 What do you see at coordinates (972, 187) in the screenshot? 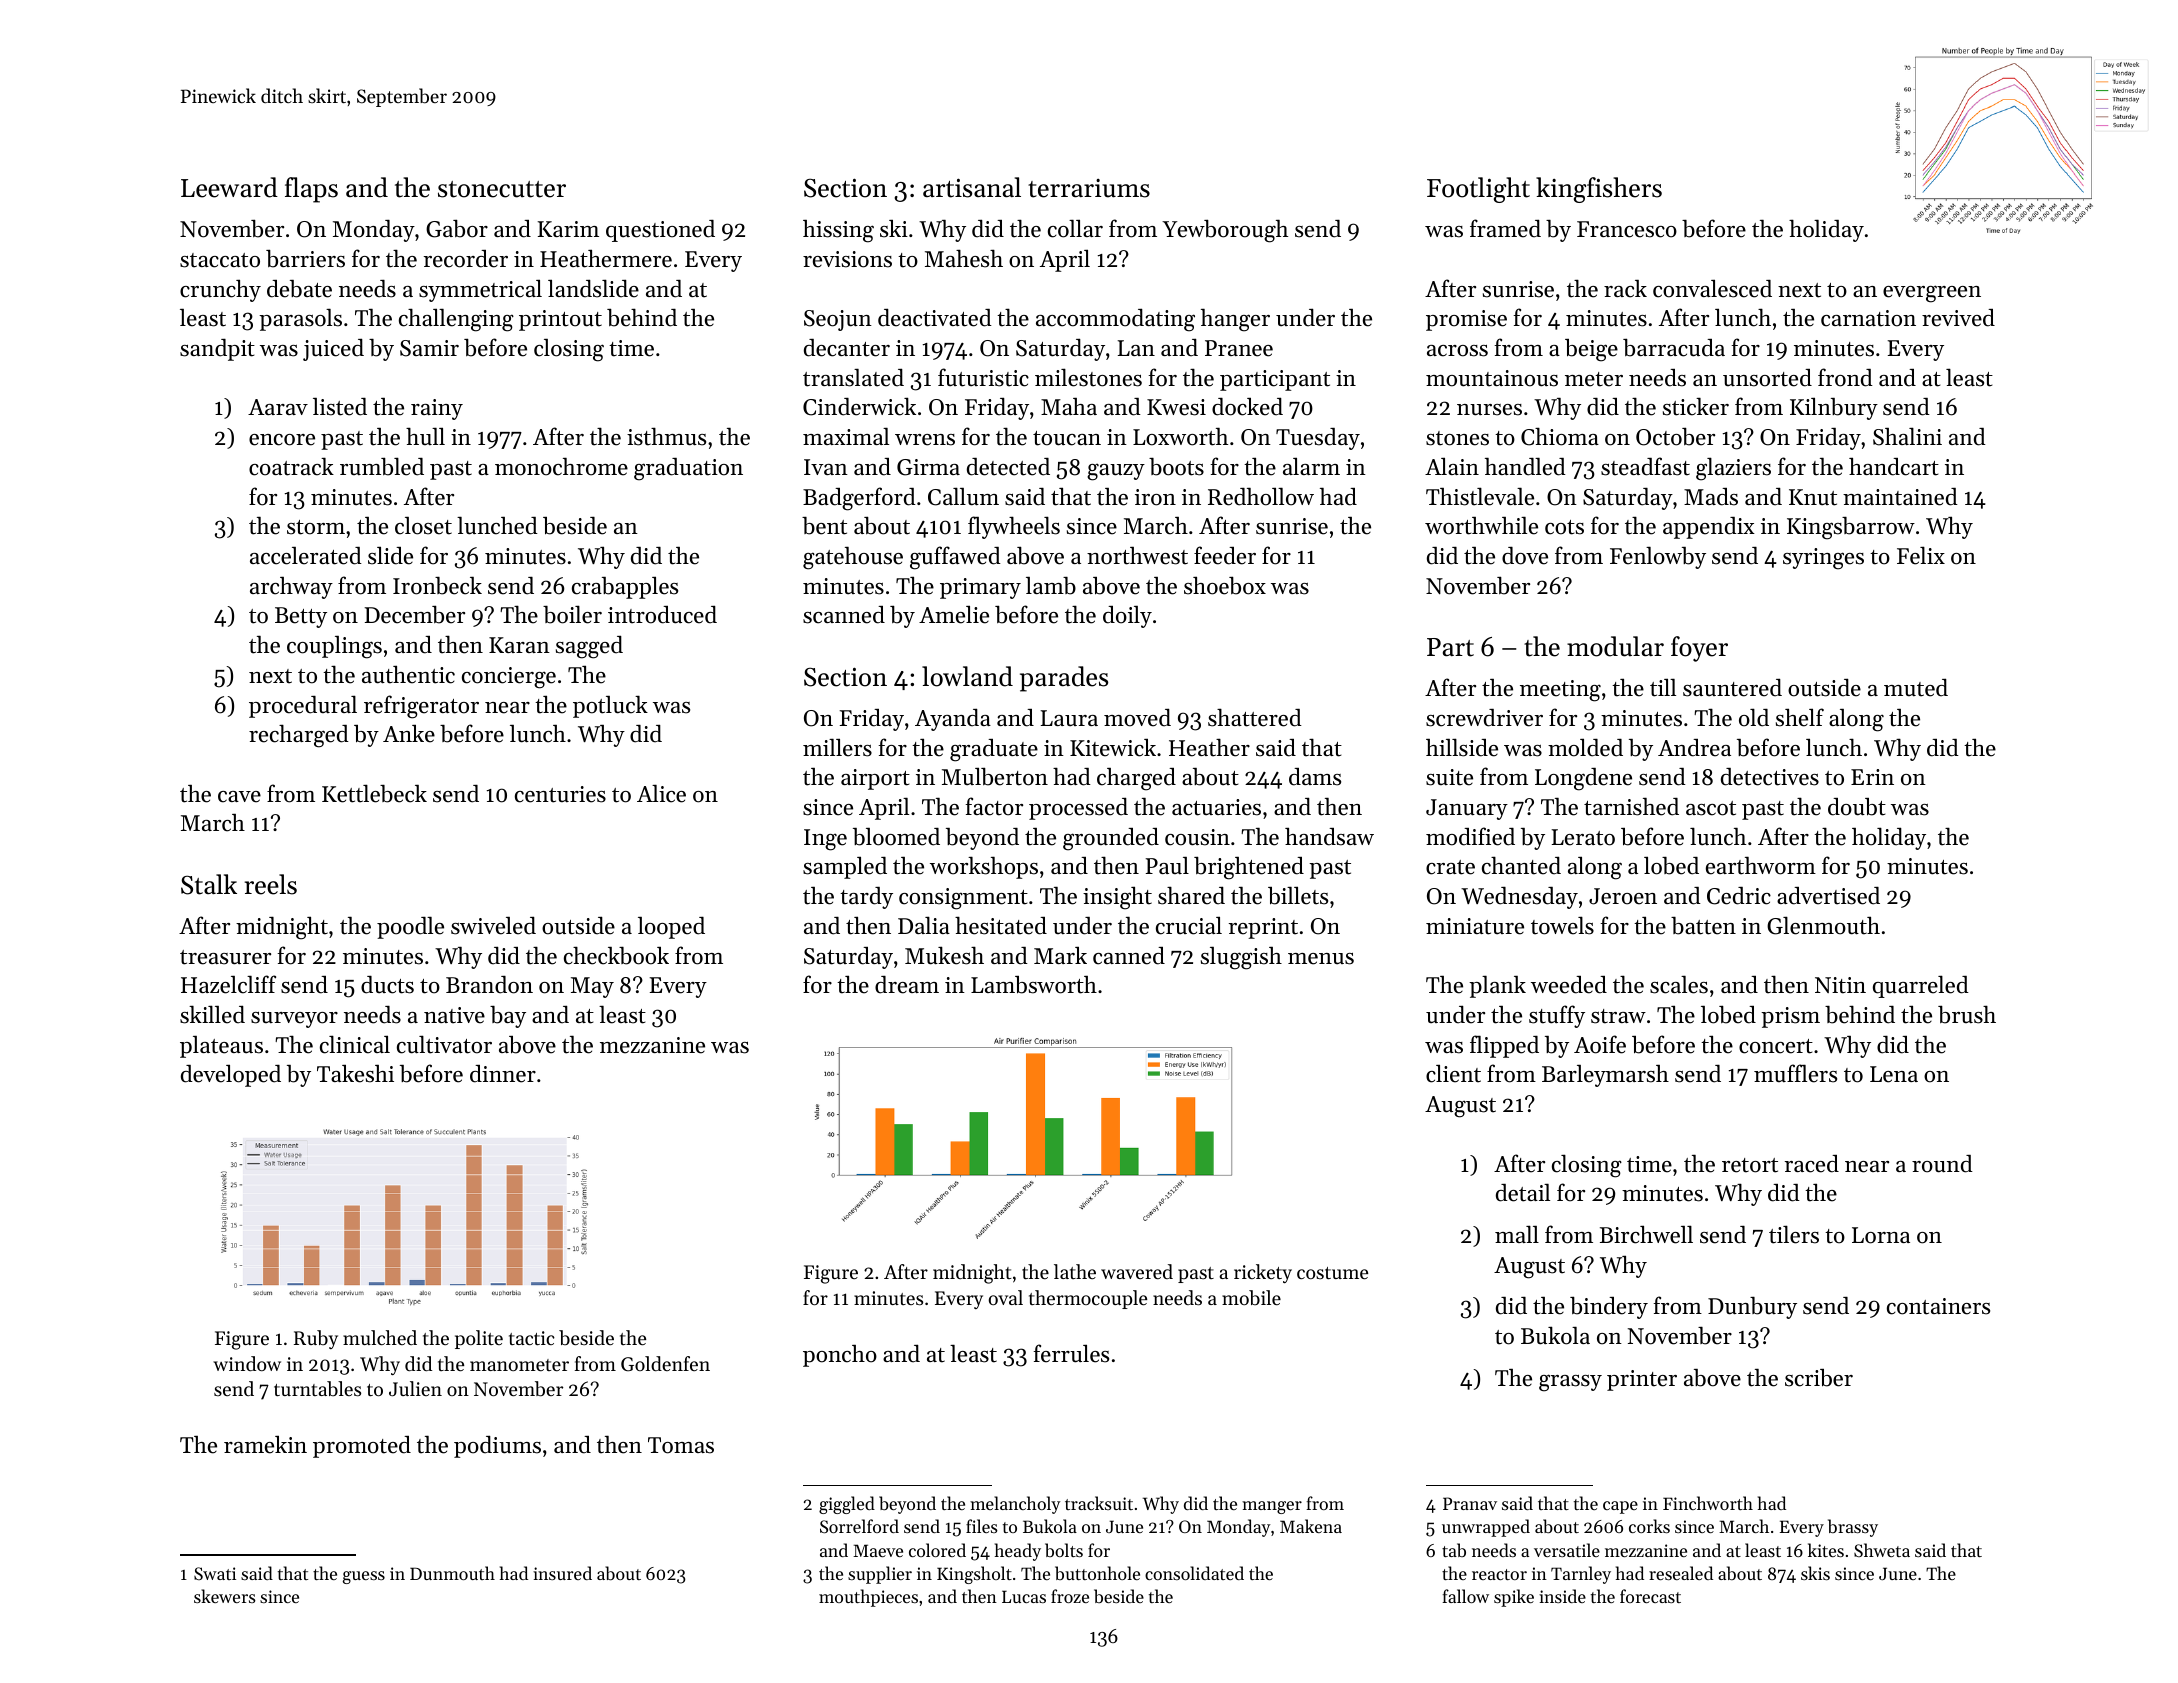
I see `artisanal` at bounding box center [972, 187].
